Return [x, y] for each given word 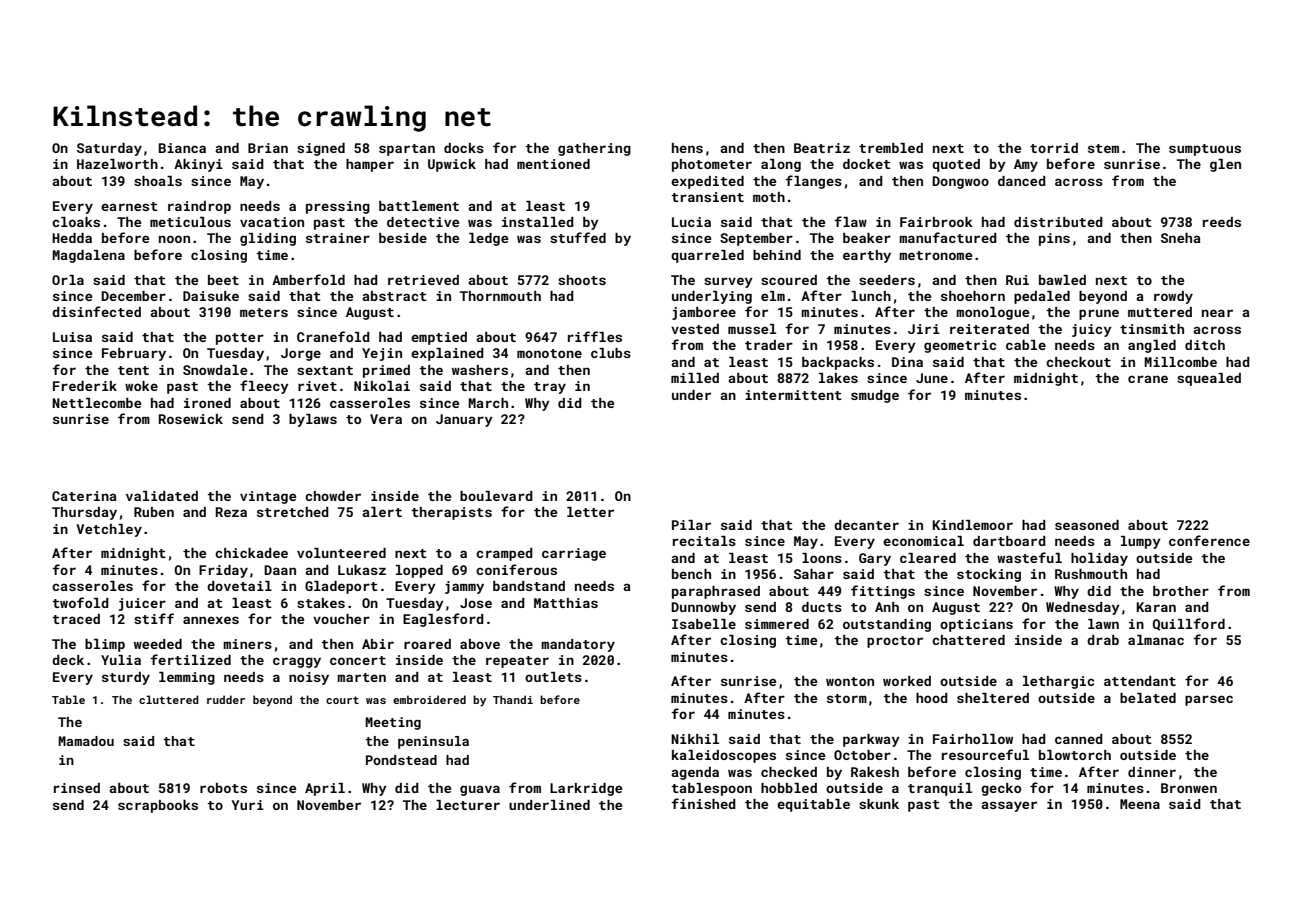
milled [695, 378]
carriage [574, 554]
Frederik [85, 386]
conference [1209, 540]
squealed [1209, 379]
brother [1181, 591]
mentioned [553, 164]
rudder [226, 699]
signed [321, 149]
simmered [777, 624]
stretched [293, 512]
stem [1103, 148]
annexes [211, 620]
